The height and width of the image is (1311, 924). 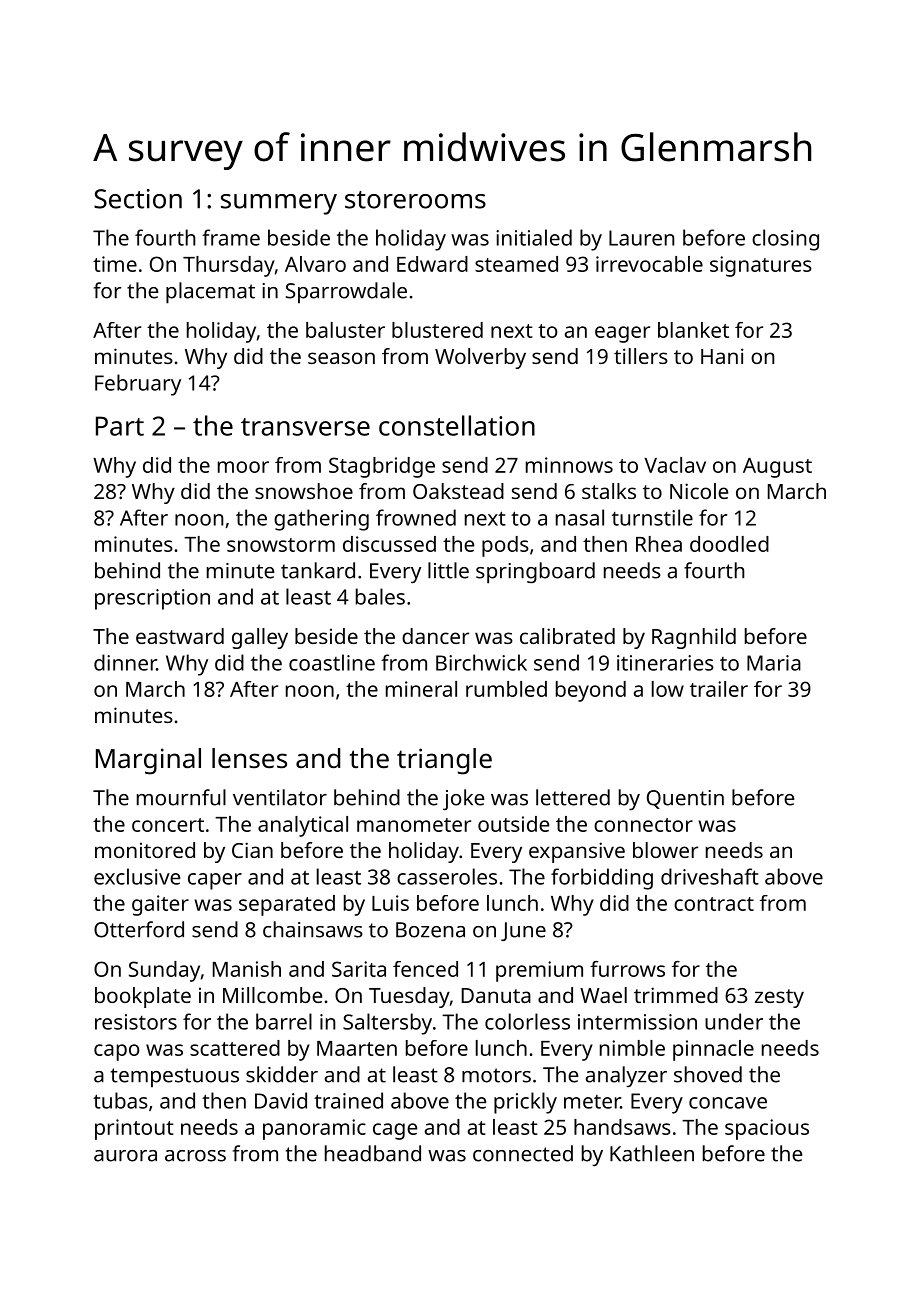 What do you see at coordinates (523, 1153) in the image?
I see `connected` at bounding box center [523, 1153].
